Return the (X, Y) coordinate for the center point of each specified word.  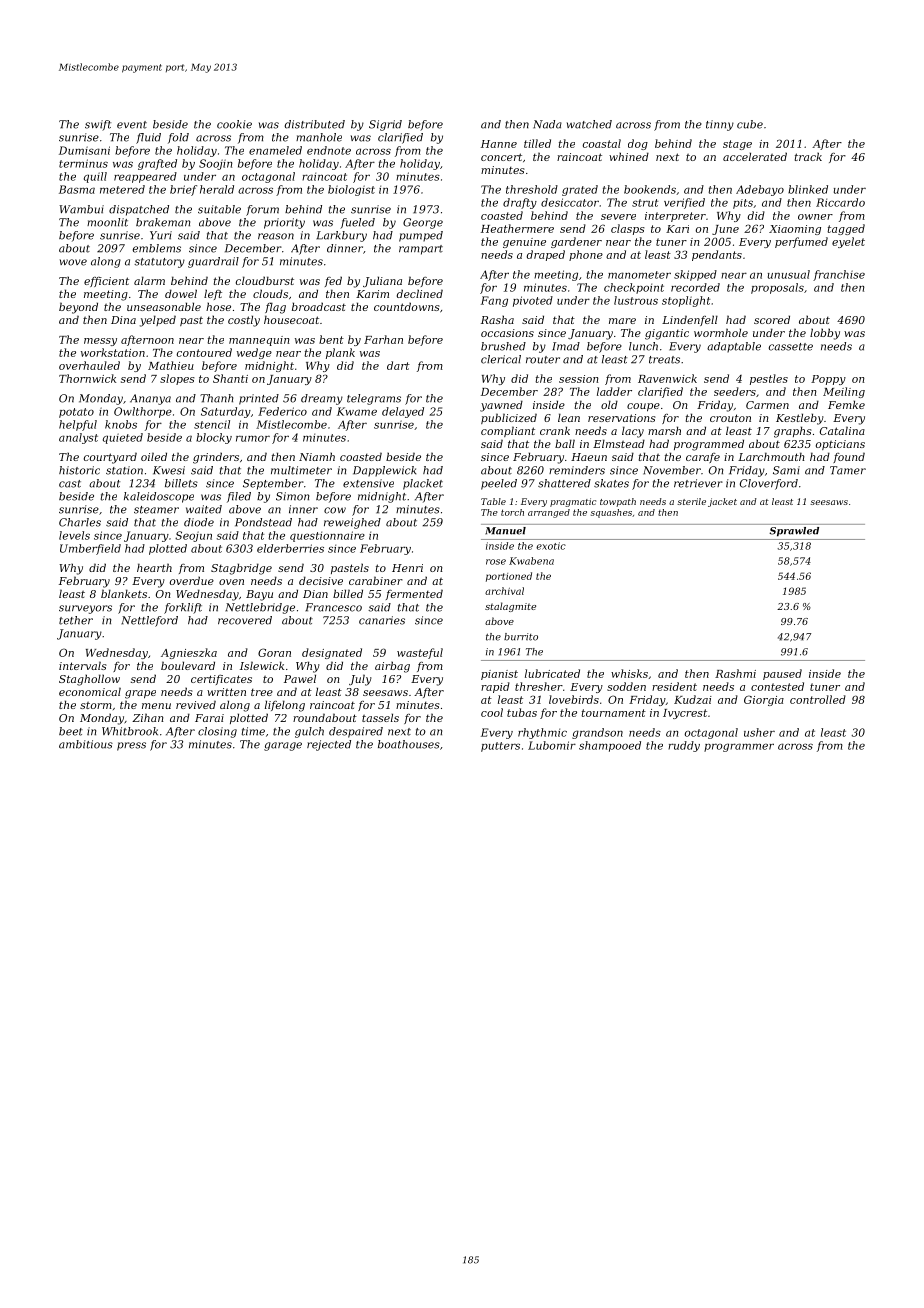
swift (98, 125)
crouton (730, 418)
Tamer (848, 470)
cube (750, 124)
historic (79, 470)
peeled (499, 484)
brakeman (163, 222)
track (808, 156)
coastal (601, 143)
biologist (351, 190)
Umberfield (90, 549)
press (131, 746)
